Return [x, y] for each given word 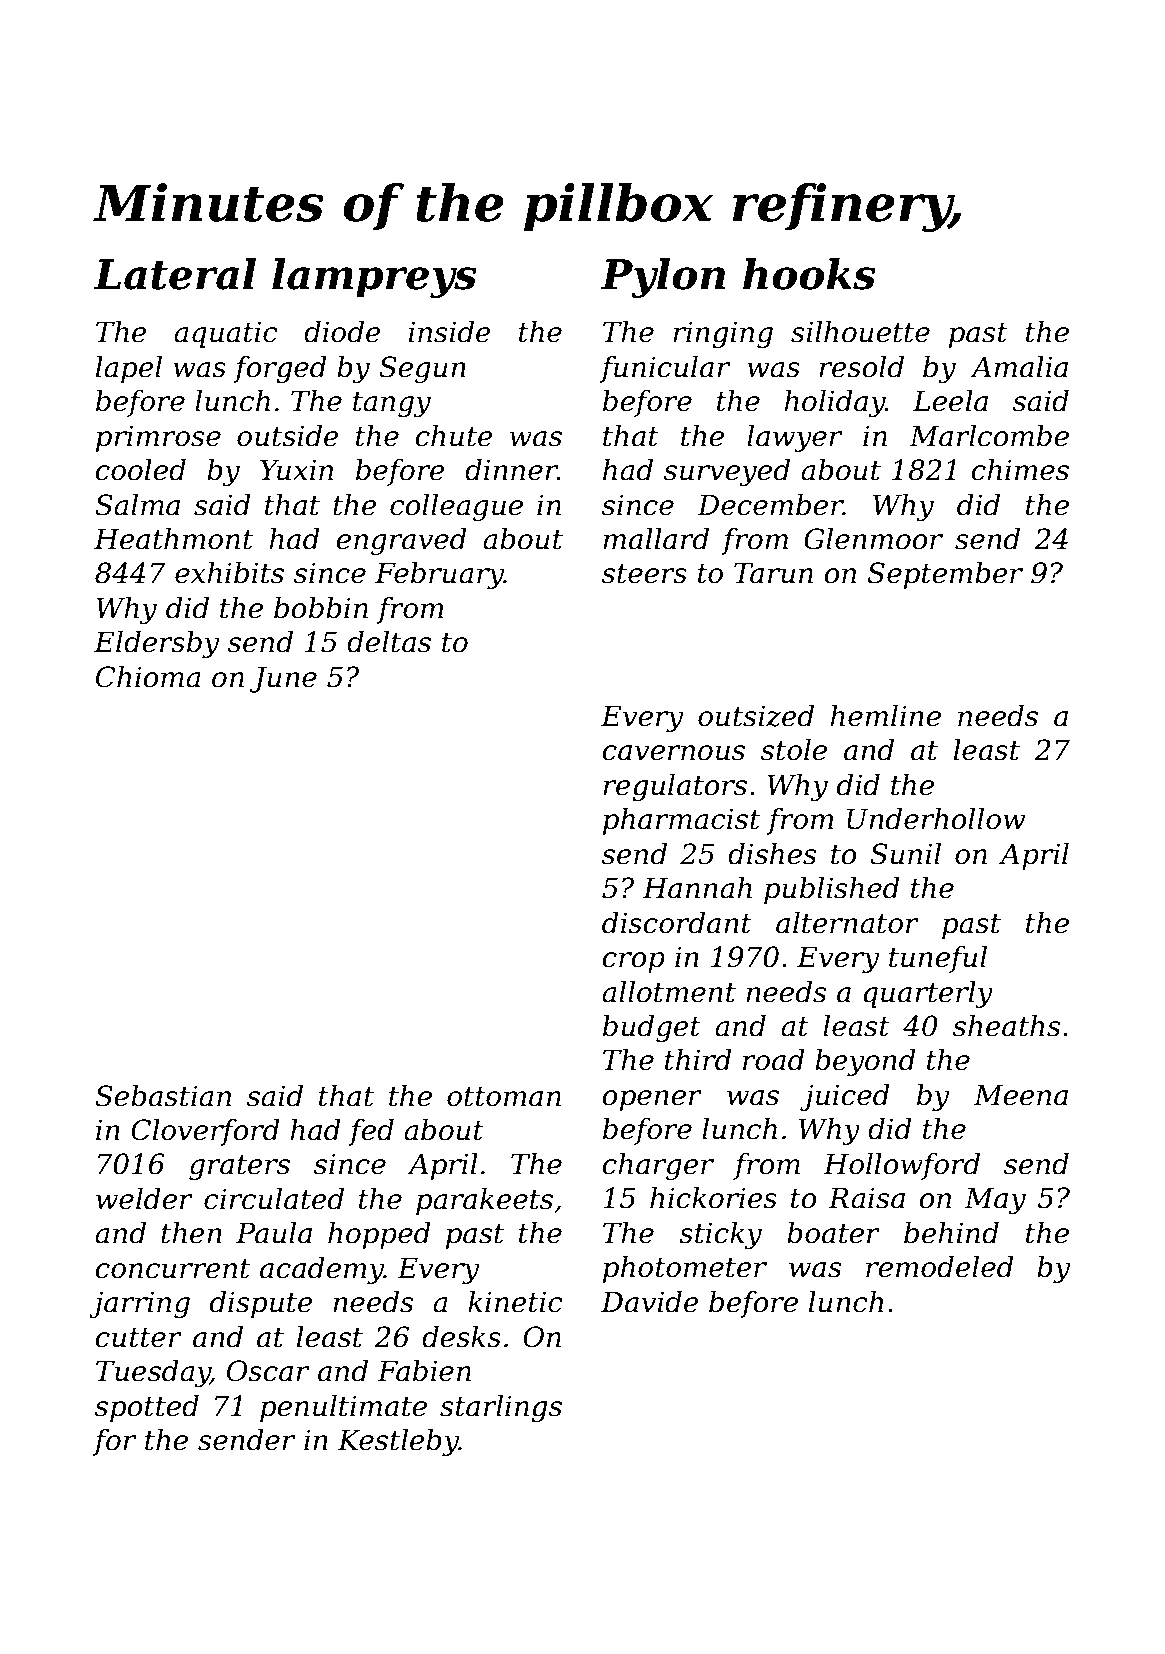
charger [658, 1166]
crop [634, 962]
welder [144, 1199]
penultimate [343, 1408]
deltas [389, 642]
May [995, 1200]
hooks [809, 274]
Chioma [148, 677]
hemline [885, 716]
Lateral [174, 274]
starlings [501, 1408]
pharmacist [681, 821]
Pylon [662, 278]
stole [794, 750]
